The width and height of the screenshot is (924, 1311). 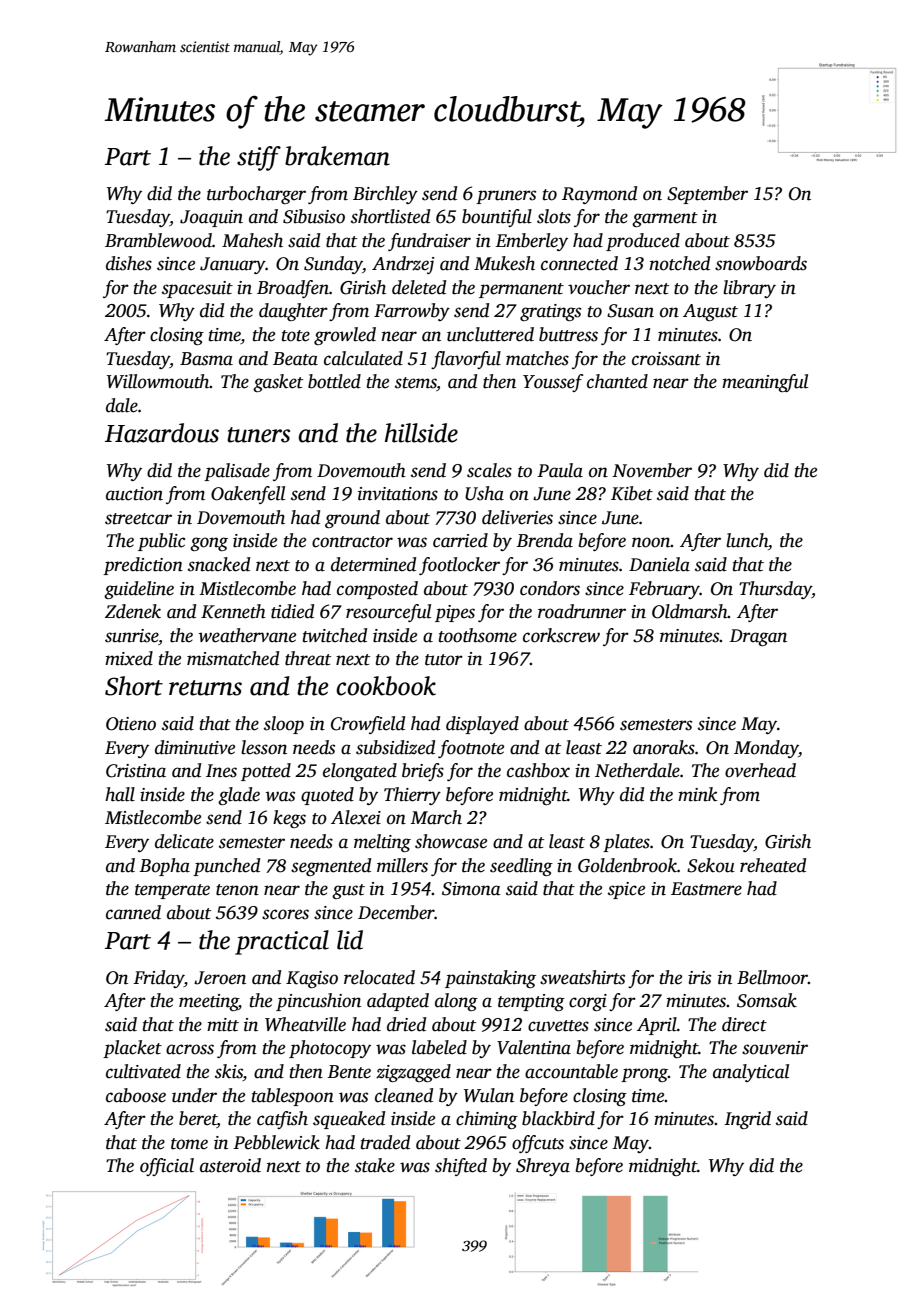 What do you see at coordinates (395, 747) in the screenshot?
I see `subsidized` at bounding box center [395, 747].
